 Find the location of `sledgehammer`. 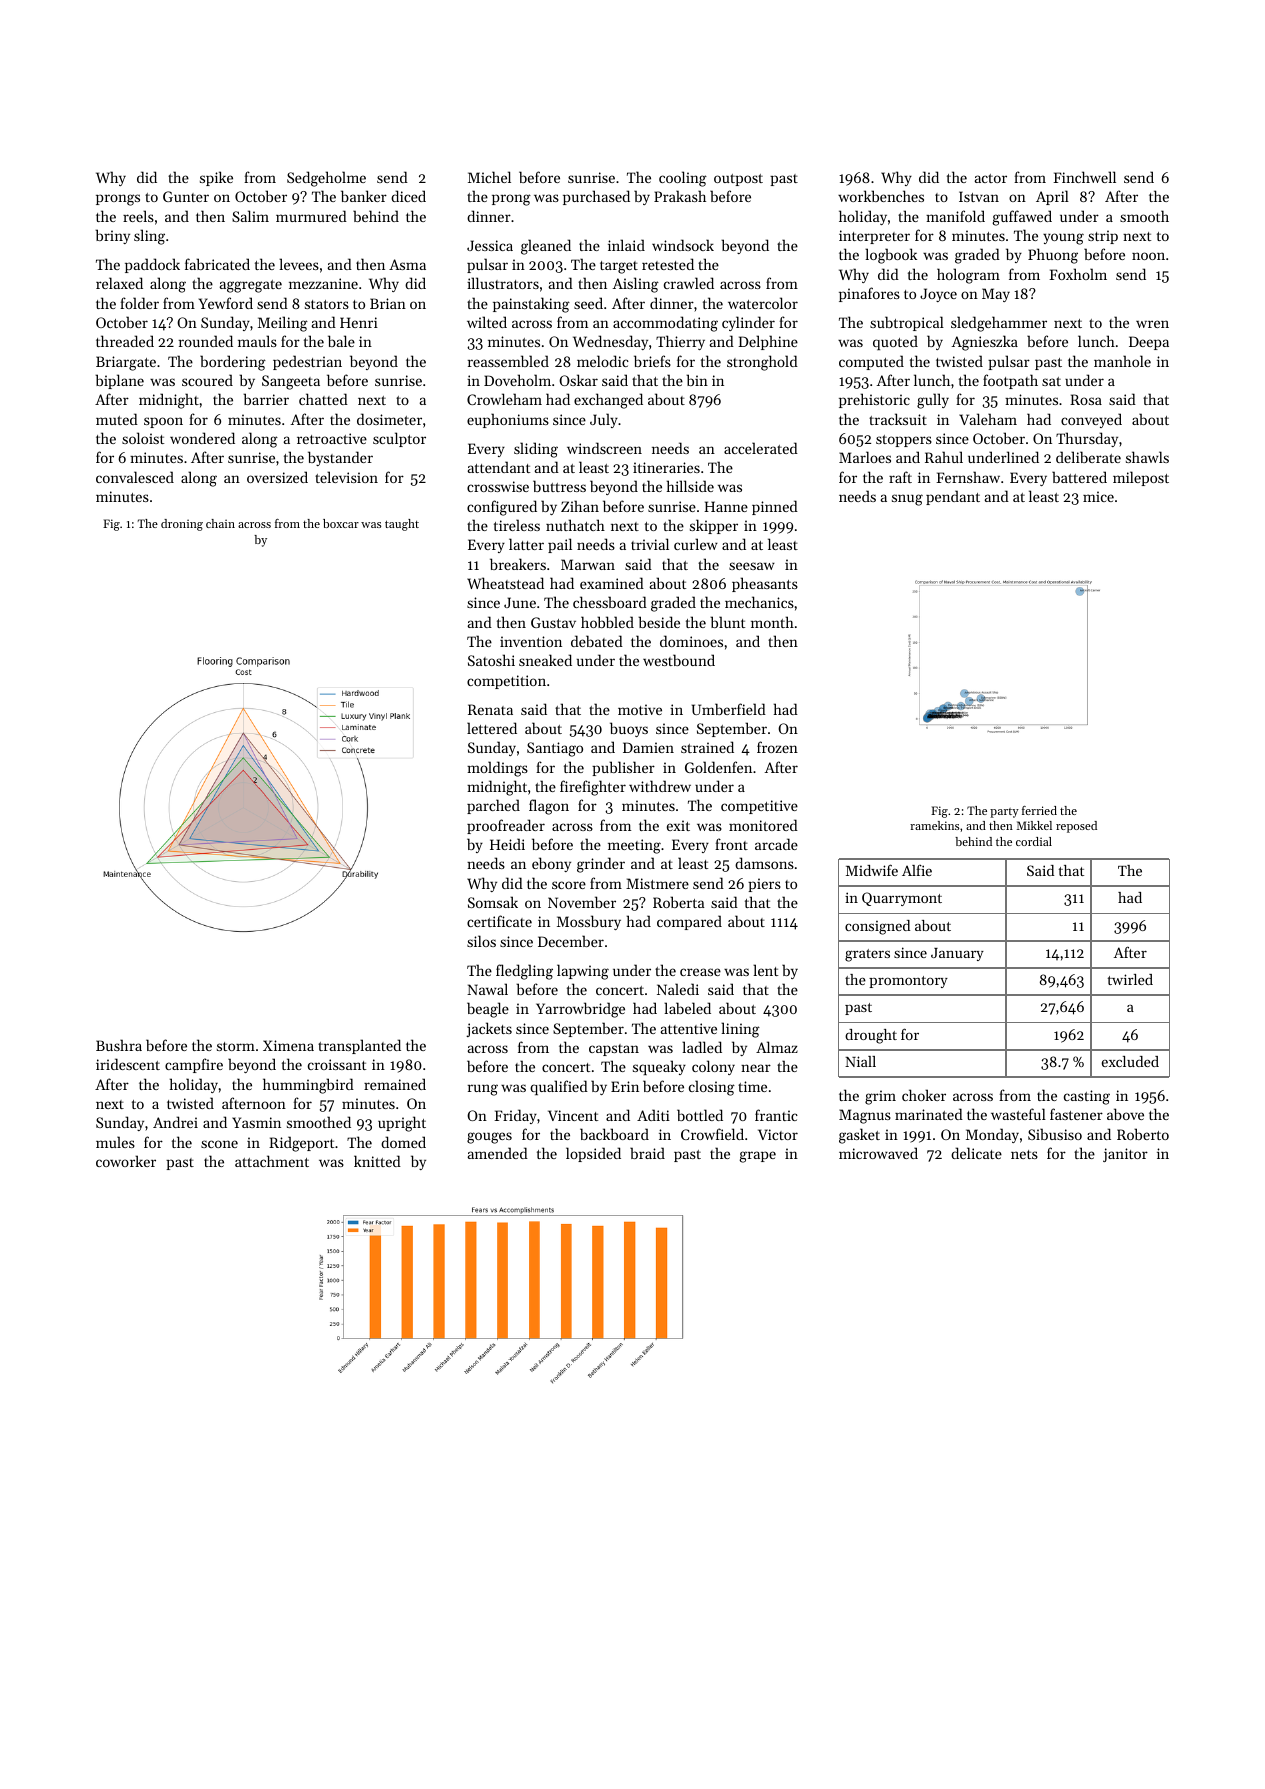

sledgehammer is located at coordinates (999, 324).
